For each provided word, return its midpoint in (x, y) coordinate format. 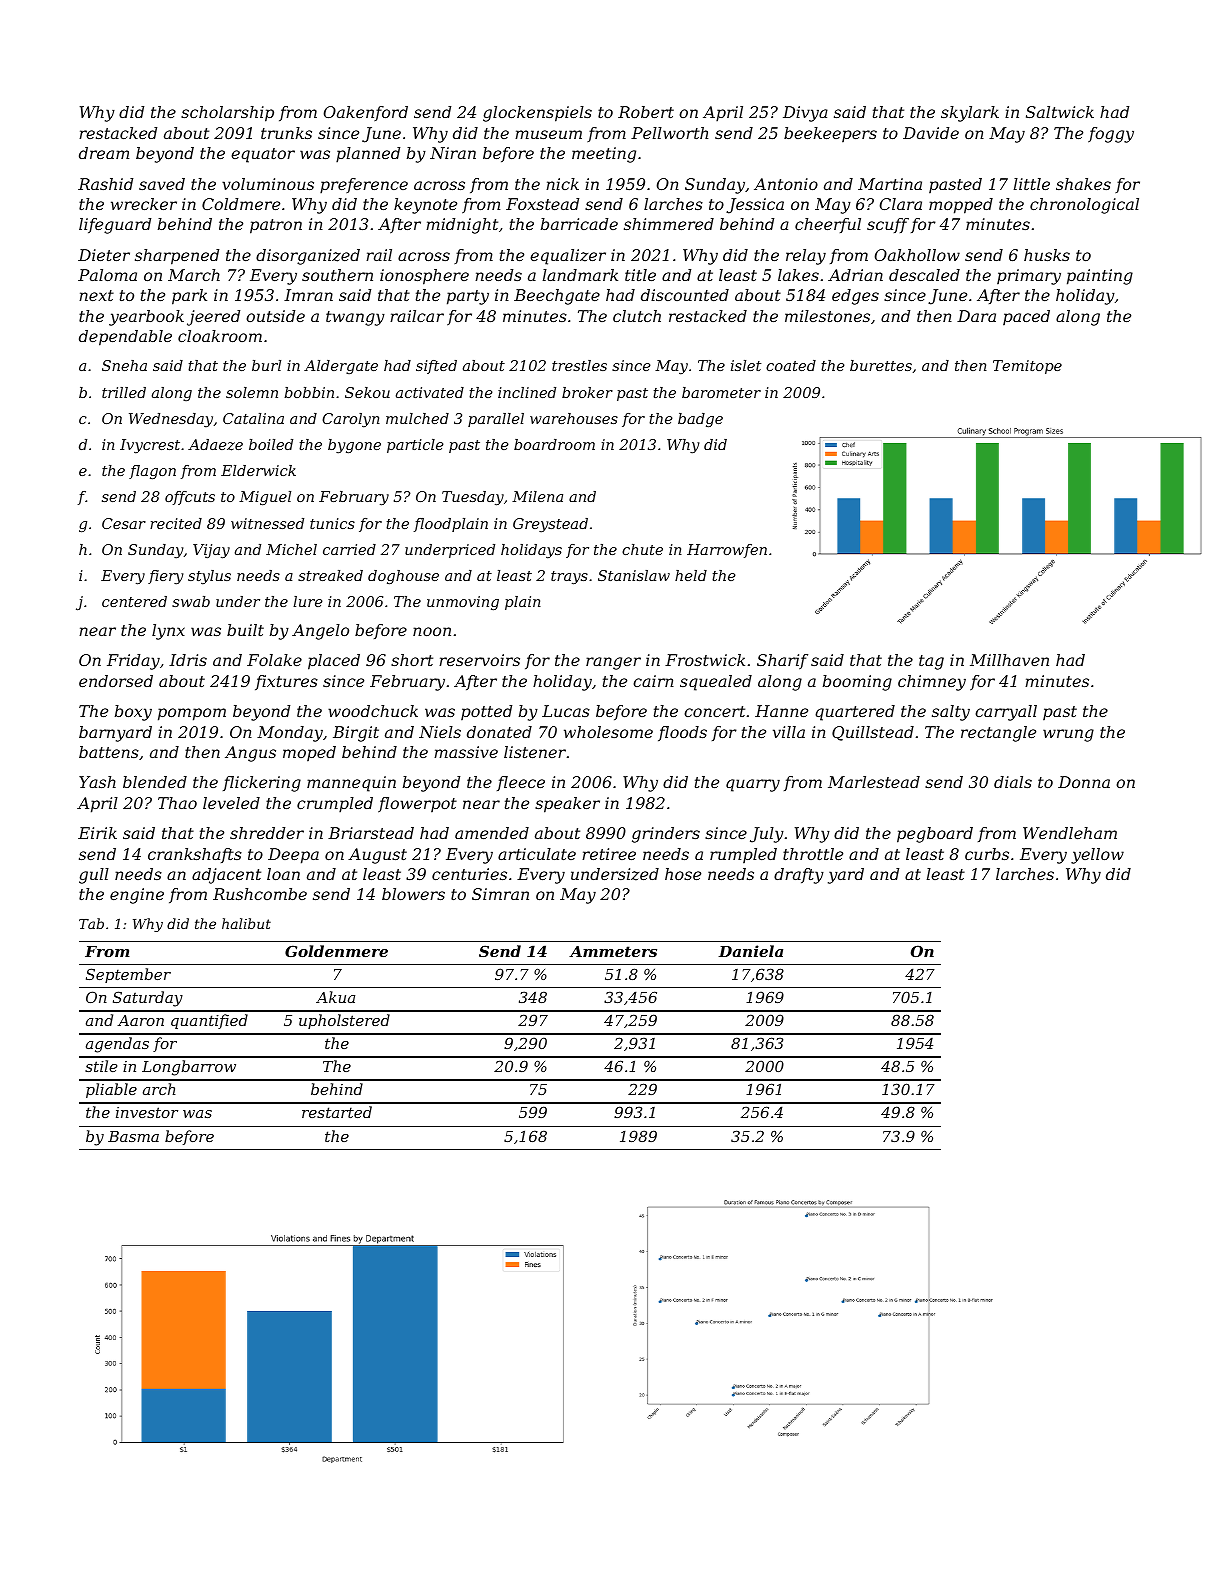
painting (1100, 277)
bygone (354, 446)
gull (94, 876)
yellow (1097, 856)
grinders (666, 835)
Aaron (140, 1020)
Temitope (1027, 367)
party (468, 297)
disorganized (308, 257)
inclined (527, 392)
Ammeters (613, 951)
